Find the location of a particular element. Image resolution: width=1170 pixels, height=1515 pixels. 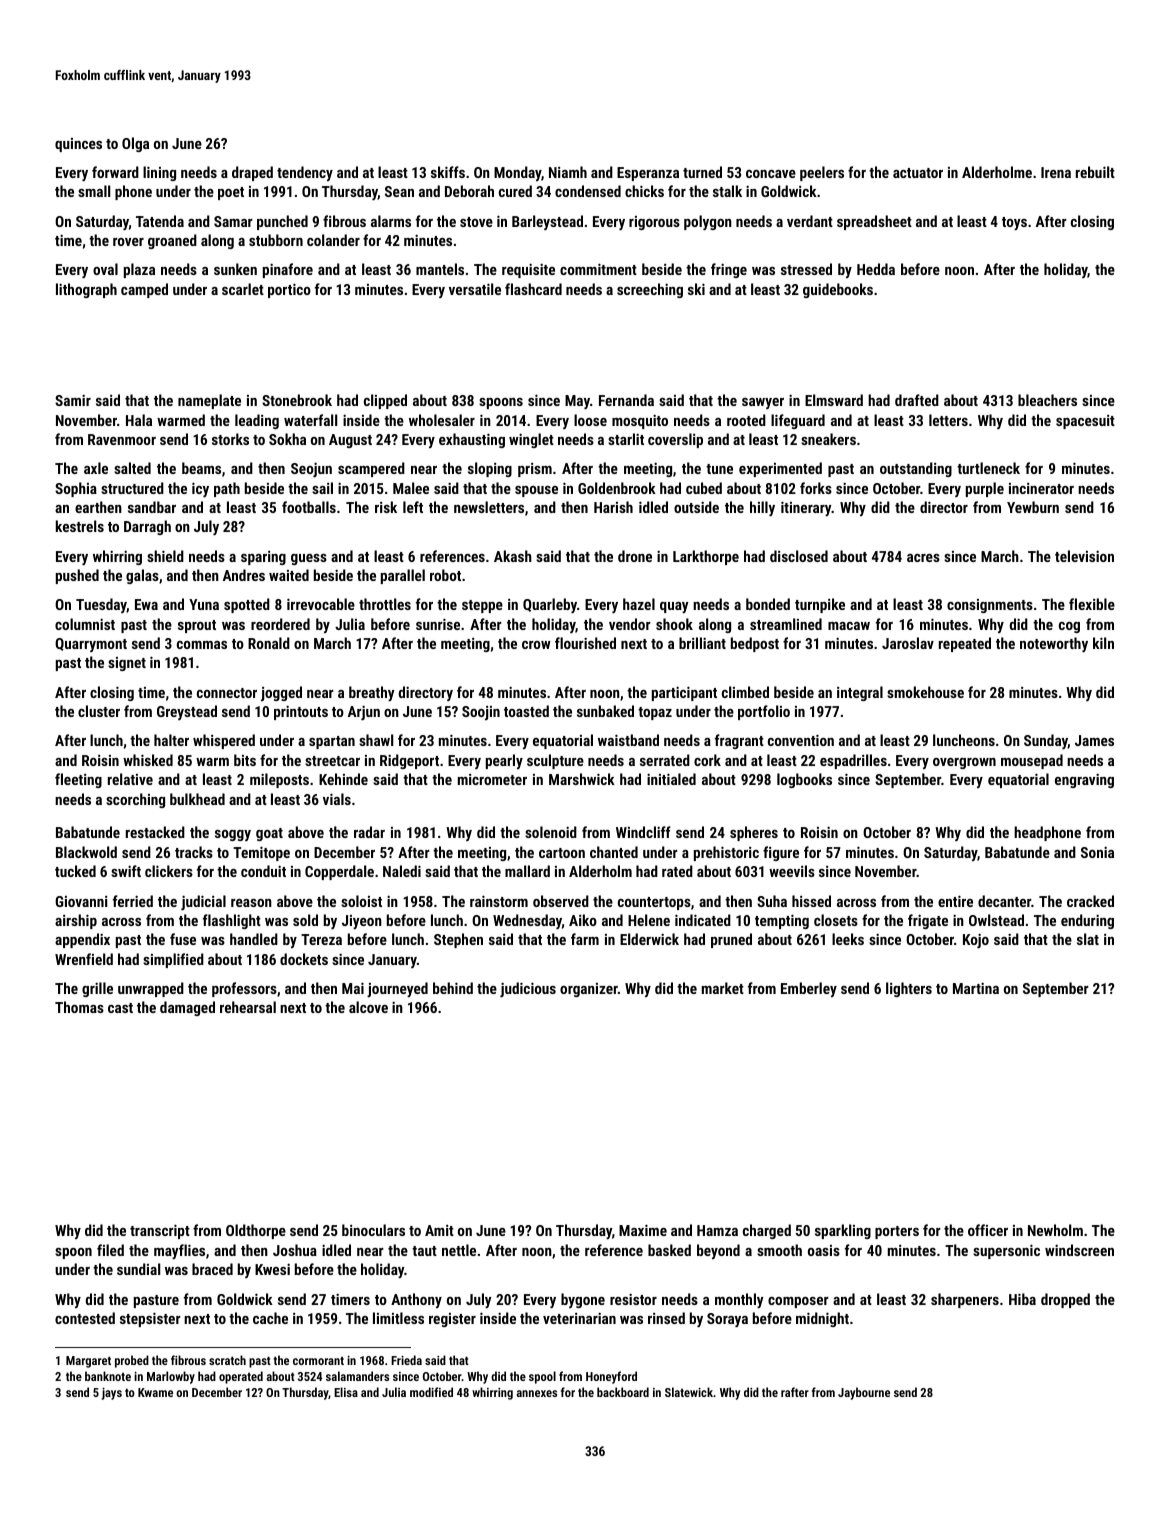

market is located at coordinates (723, 988).
